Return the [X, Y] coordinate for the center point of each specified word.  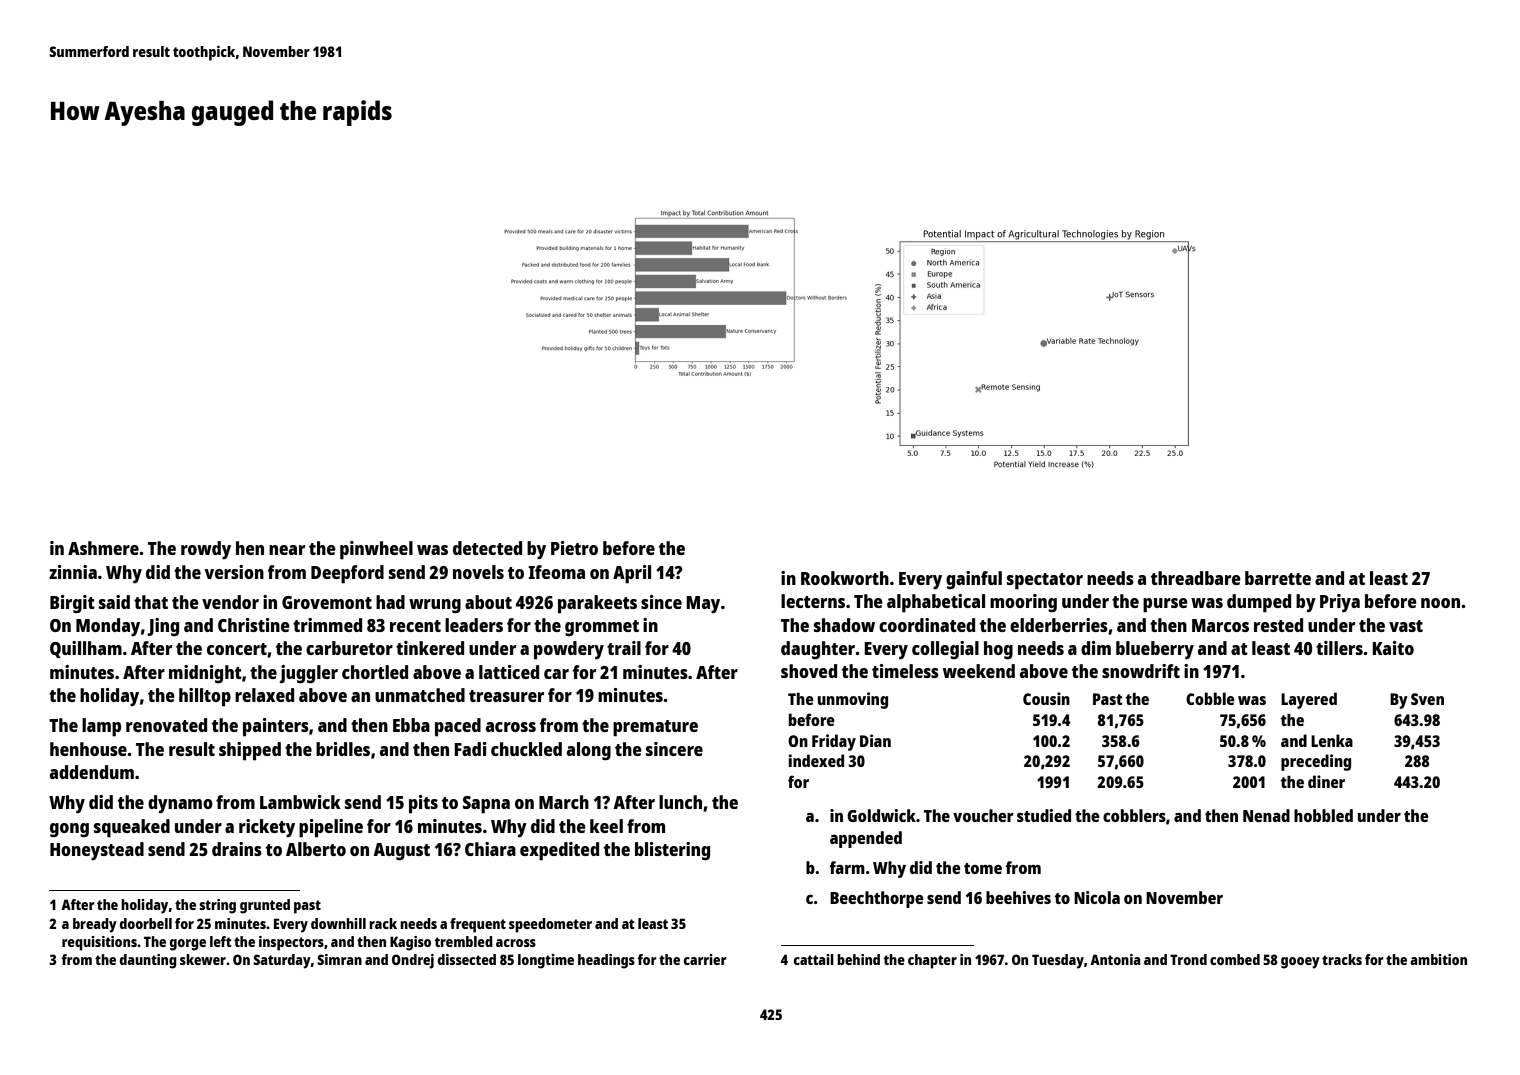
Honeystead [97, 851]
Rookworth [845, 578]
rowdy [206, 550]
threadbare [1196, 578]
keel [606, 826]
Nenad [1266, 815]
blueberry [1155, 650]
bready [95, 925]
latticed [509, 672]
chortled [375, 672]
